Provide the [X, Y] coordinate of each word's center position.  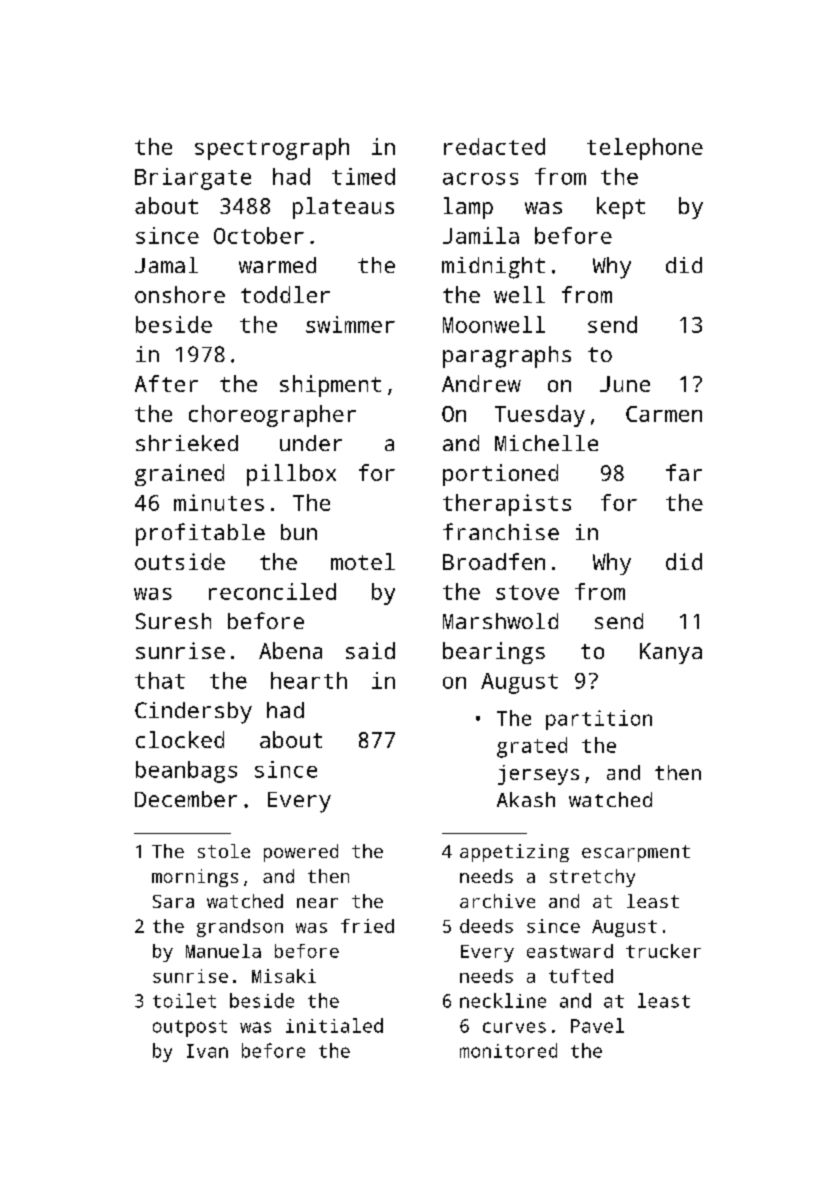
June [625, 384]
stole [224, 851]
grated [532, 747]
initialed [334, 1025]
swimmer [350, 324]
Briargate [193, 179]
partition [599, 720]
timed [363, 176]
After [166, 383]
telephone [645, 149]
